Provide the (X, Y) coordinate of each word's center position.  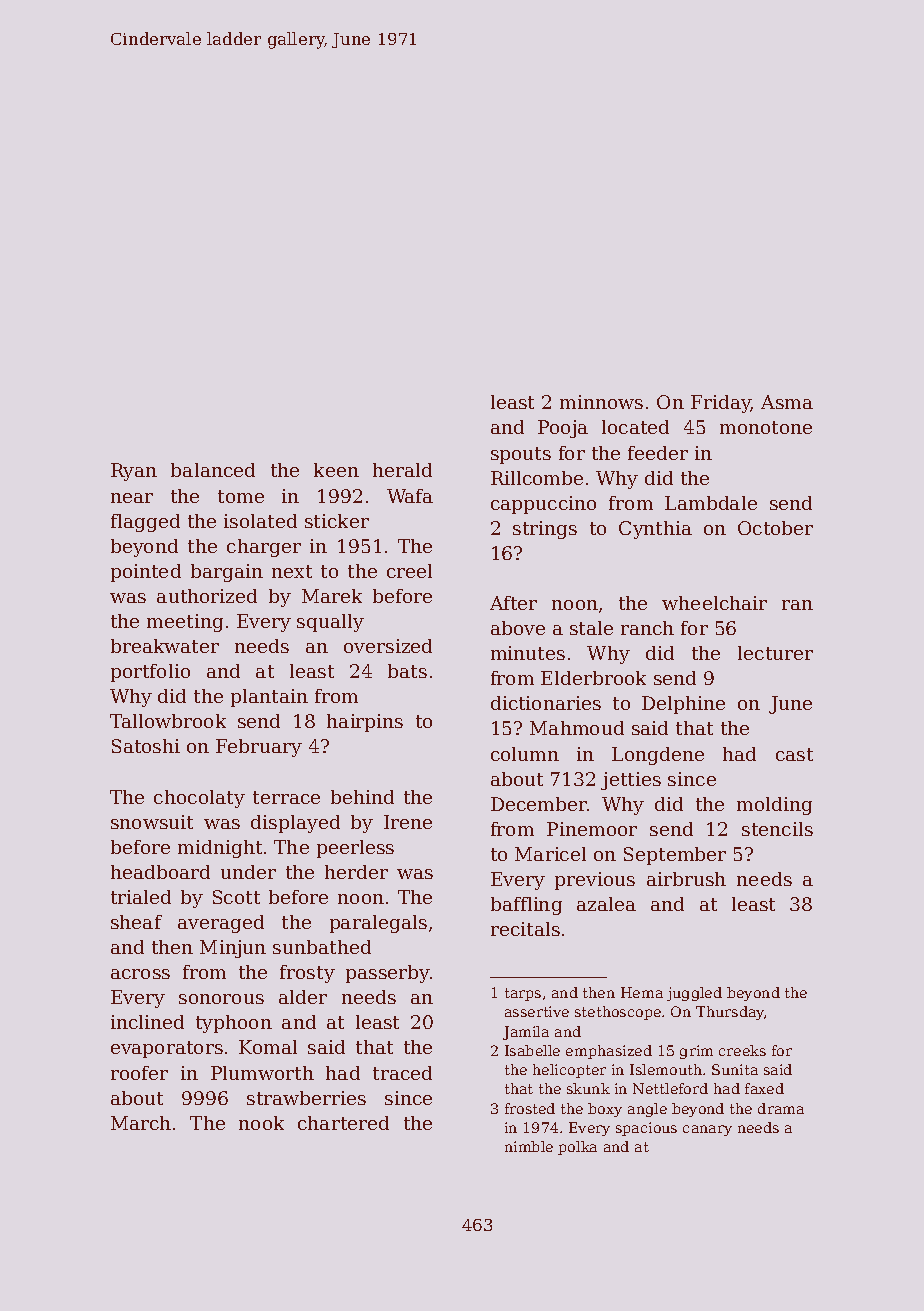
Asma (787, 402)
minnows (601, 402)
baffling (526, 906)
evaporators (167, 1049)
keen (336, 470)
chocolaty (199, 799)
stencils (777, 829)
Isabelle (532, 1050)
